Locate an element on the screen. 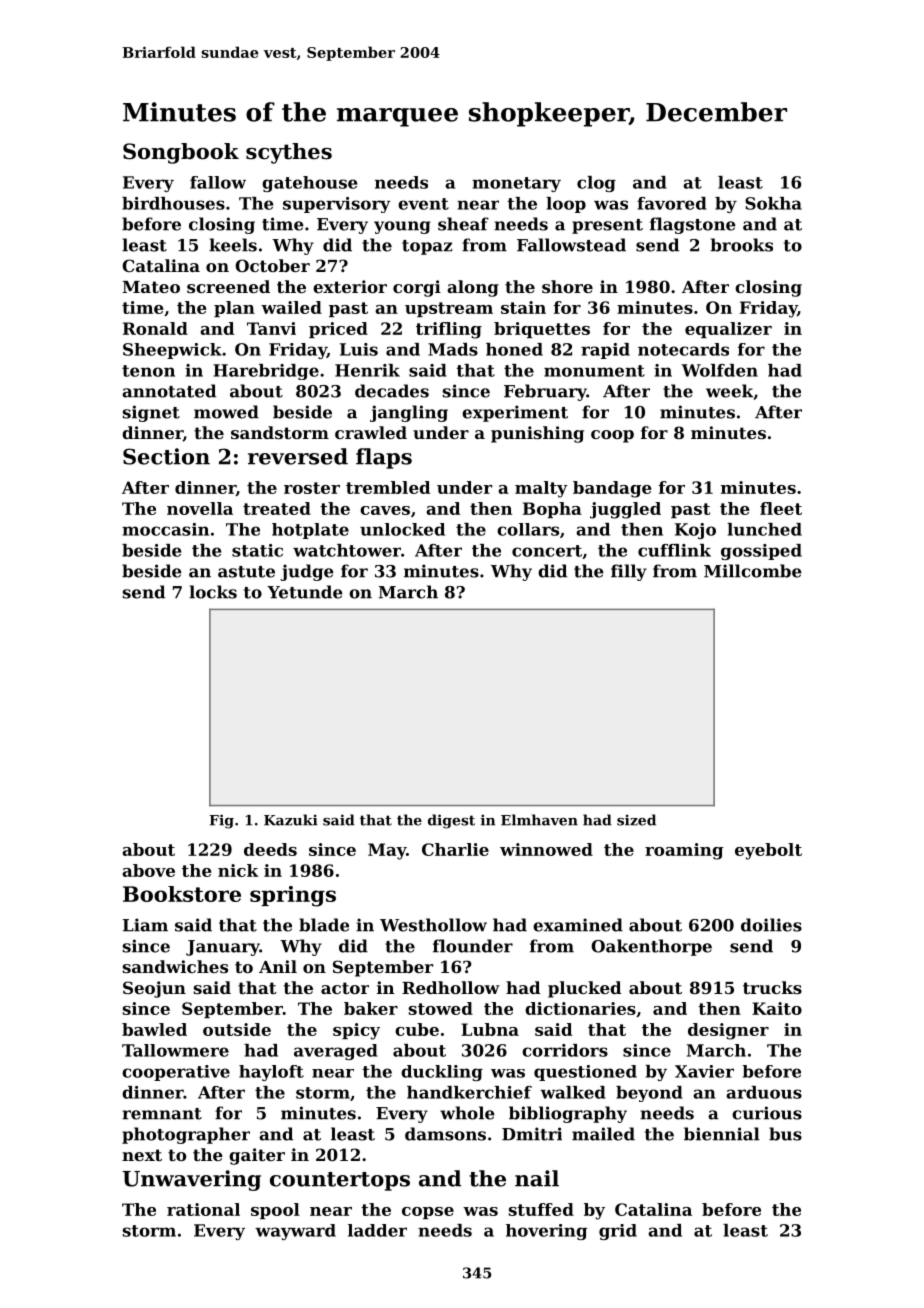  week is located at coordinates (729, 391).
